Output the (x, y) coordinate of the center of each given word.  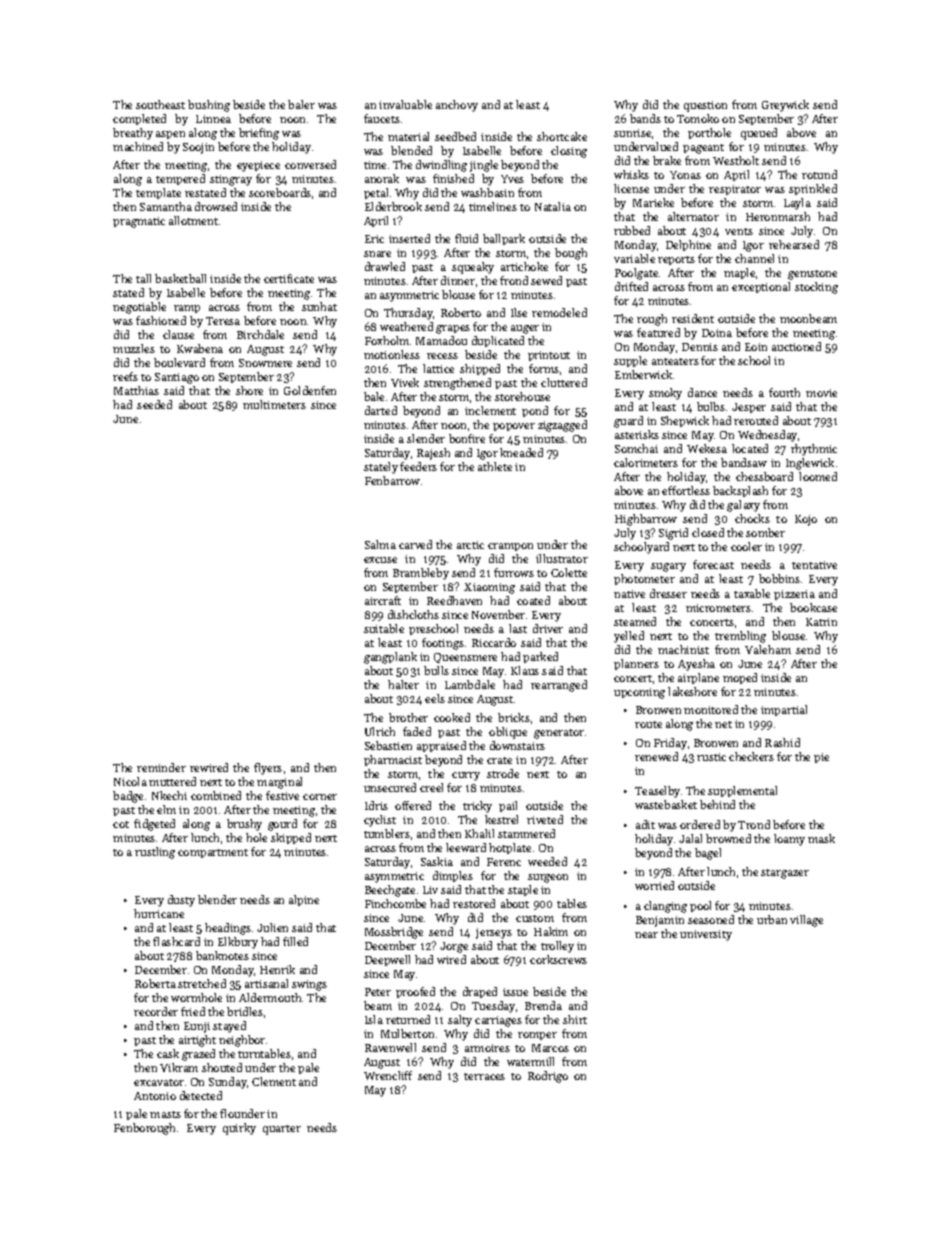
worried (654, 885)
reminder (161, 767)
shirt (575, 1019)
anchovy (457, 106)
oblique (508, 733)
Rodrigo (548, 1077)
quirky (239, 1129)
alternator (693, 216)
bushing (209, 106)
